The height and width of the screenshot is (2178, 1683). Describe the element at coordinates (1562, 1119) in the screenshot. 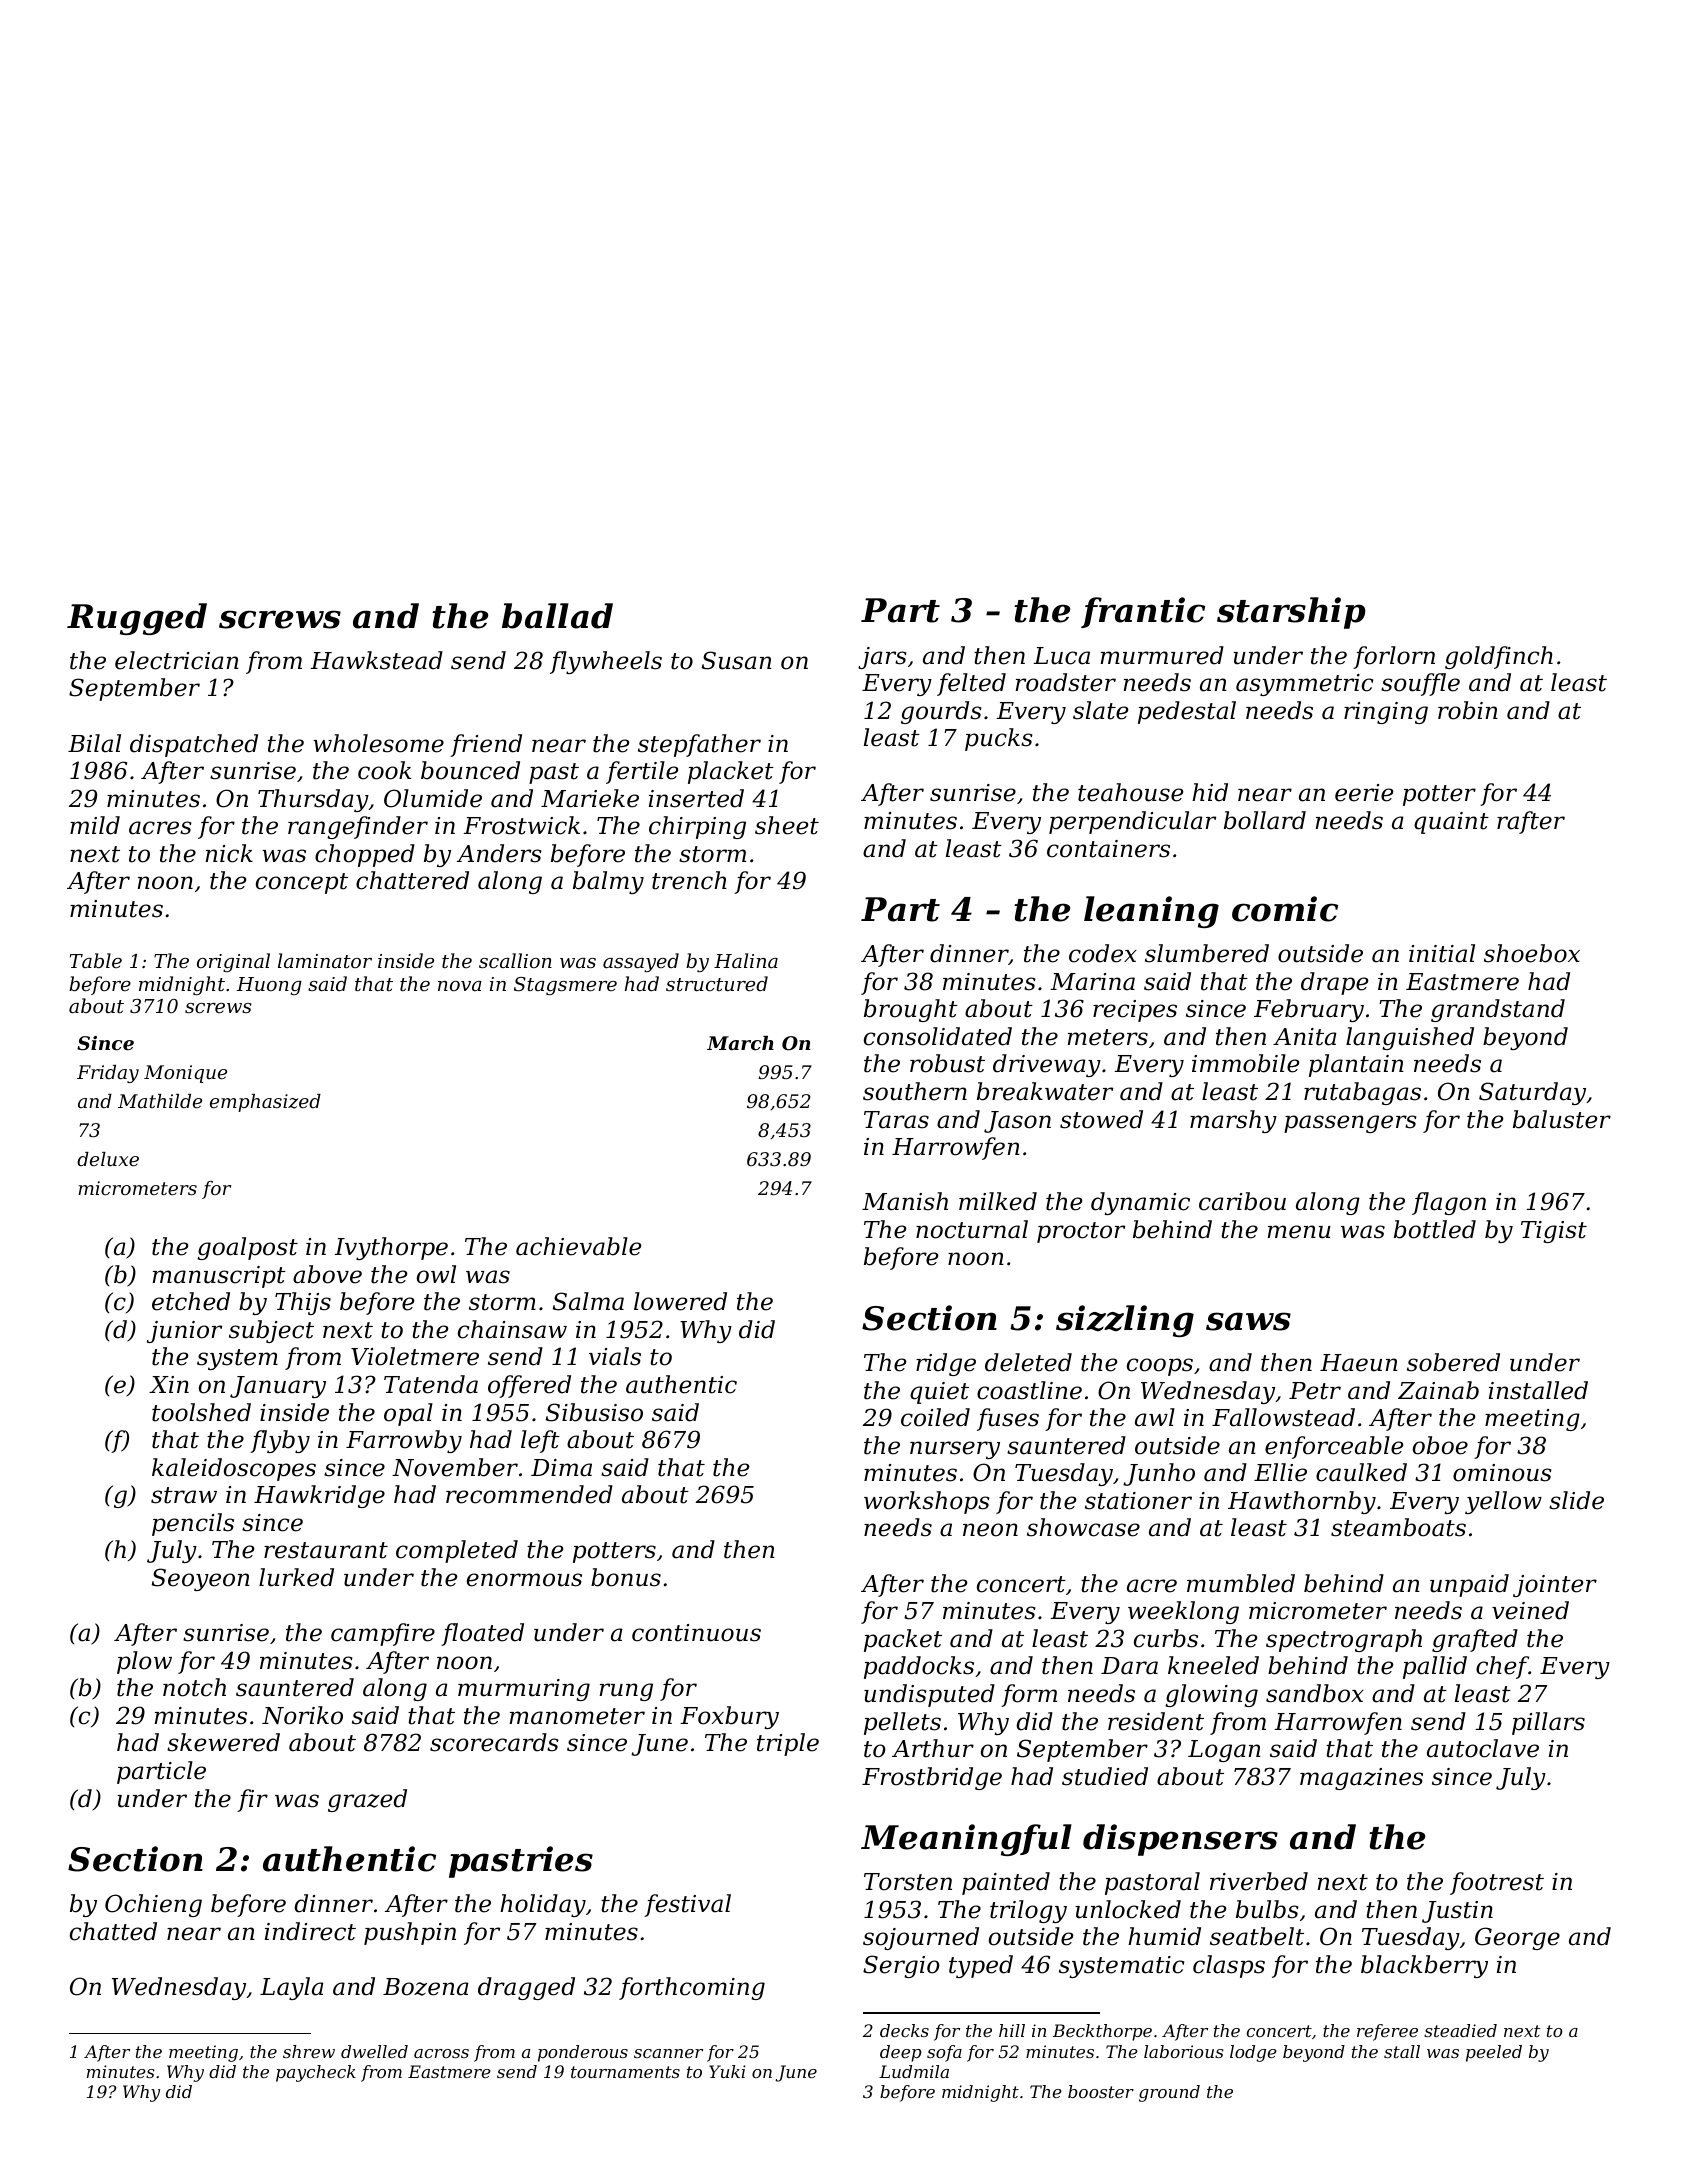

I see `baluster` at that location.
